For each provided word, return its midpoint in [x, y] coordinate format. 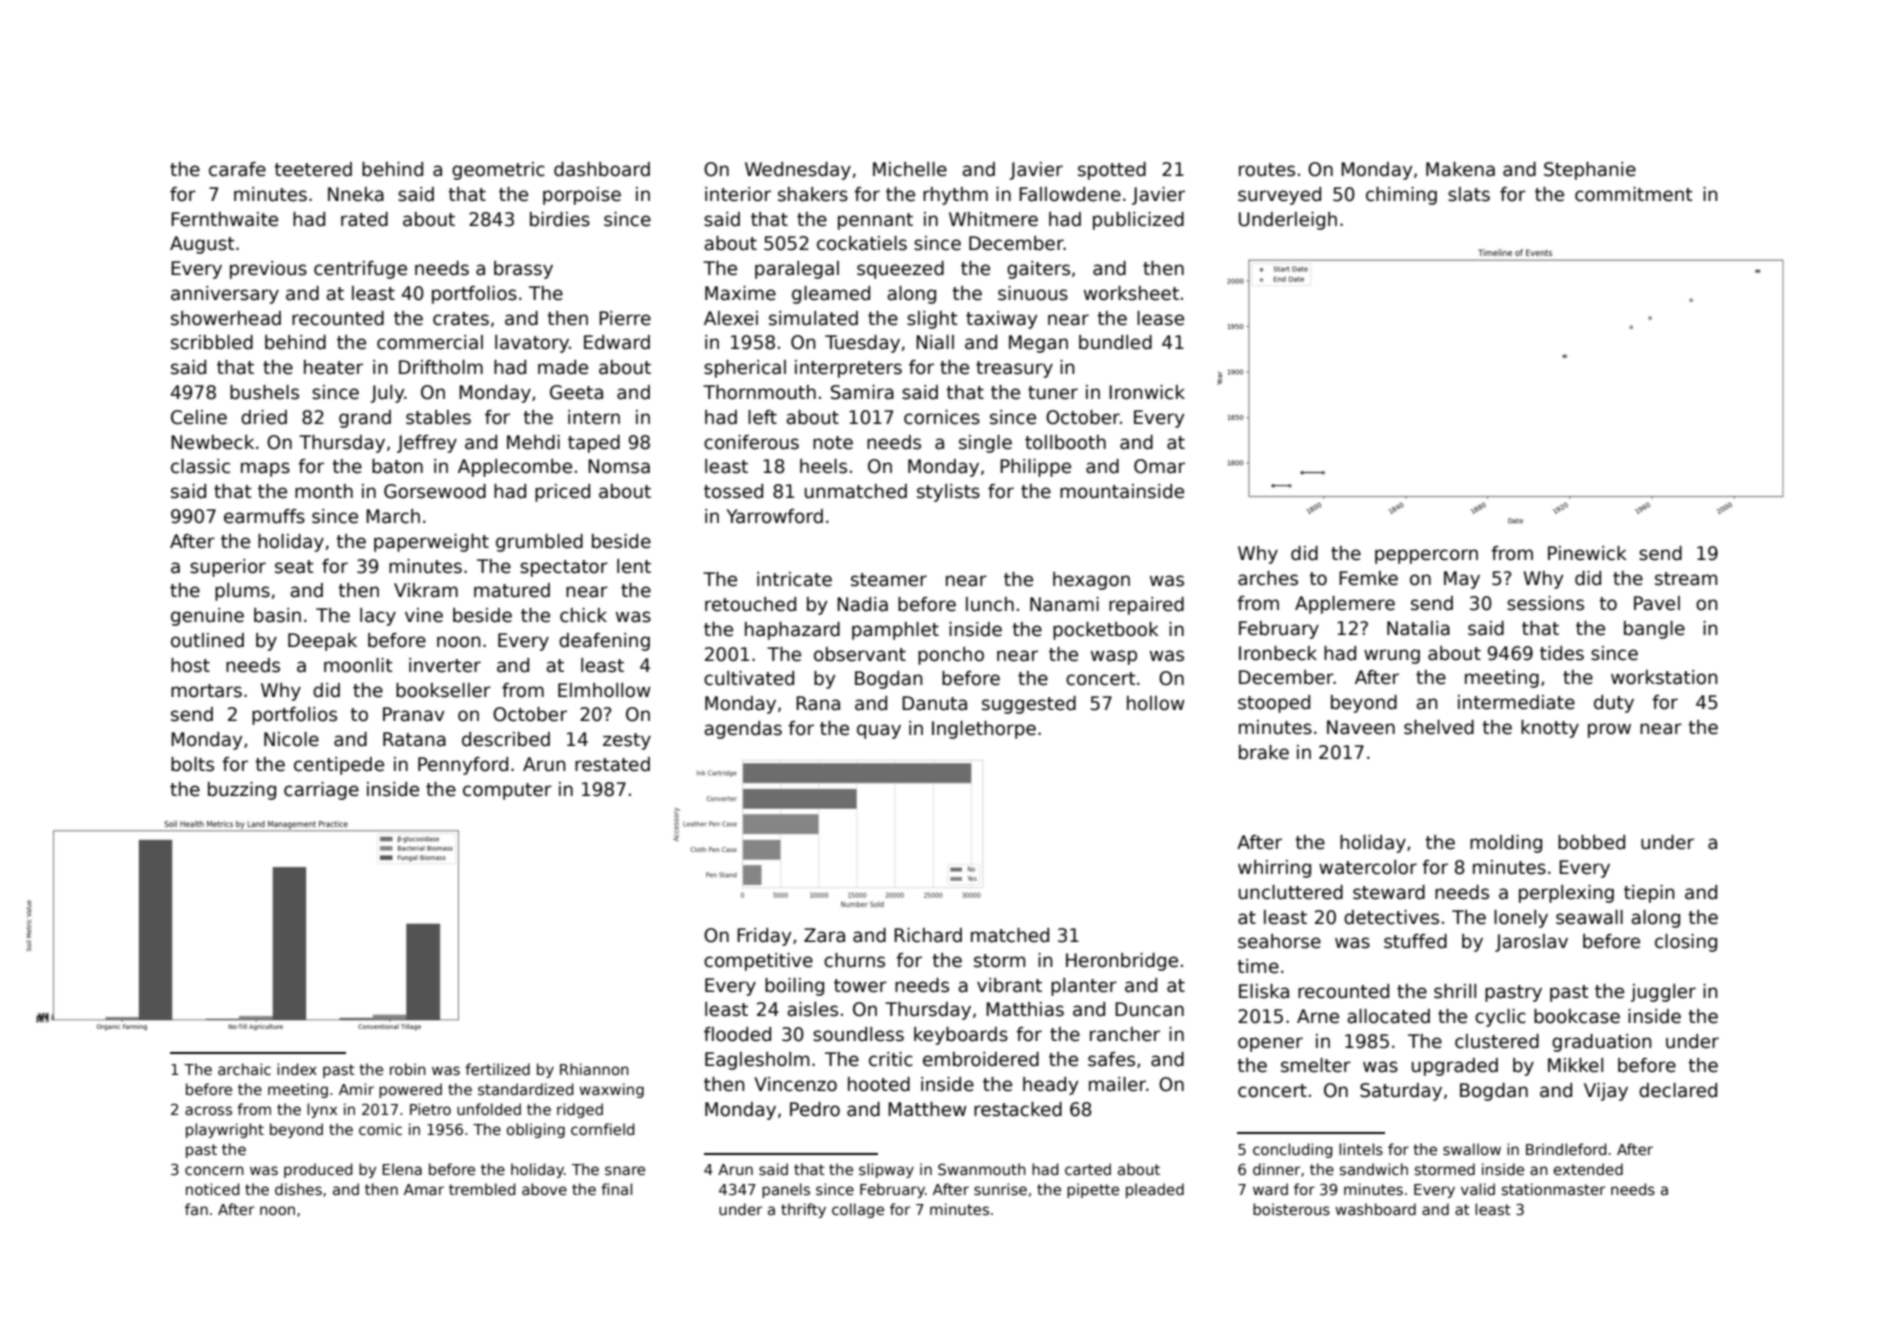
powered [410, 1090]
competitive [758, 962]
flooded [737, 1034]
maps [265, 469]
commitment [1633, 194]
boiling [794, 987]
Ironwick [1147, 392]
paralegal [797, 270]
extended [1588, 1169]
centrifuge [360, 270]
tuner [1053, 393]
